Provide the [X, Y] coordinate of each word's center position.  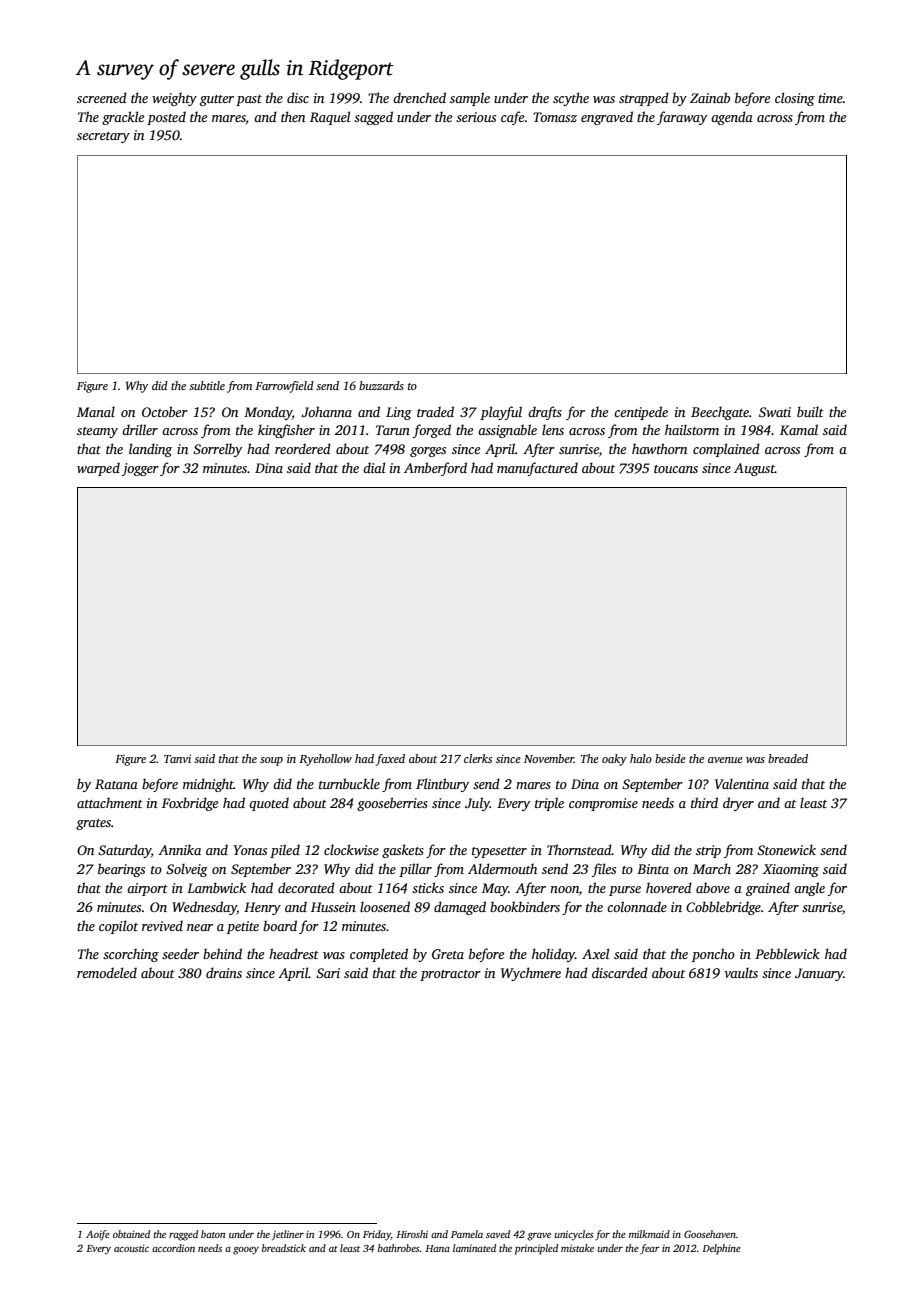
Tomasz [555, 117]
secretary [103, 137]
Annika [179, 849]
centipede [641, 413]
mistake [577, 1248]
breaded [788, 758]
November [549, 758]
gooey [246, 1251]
